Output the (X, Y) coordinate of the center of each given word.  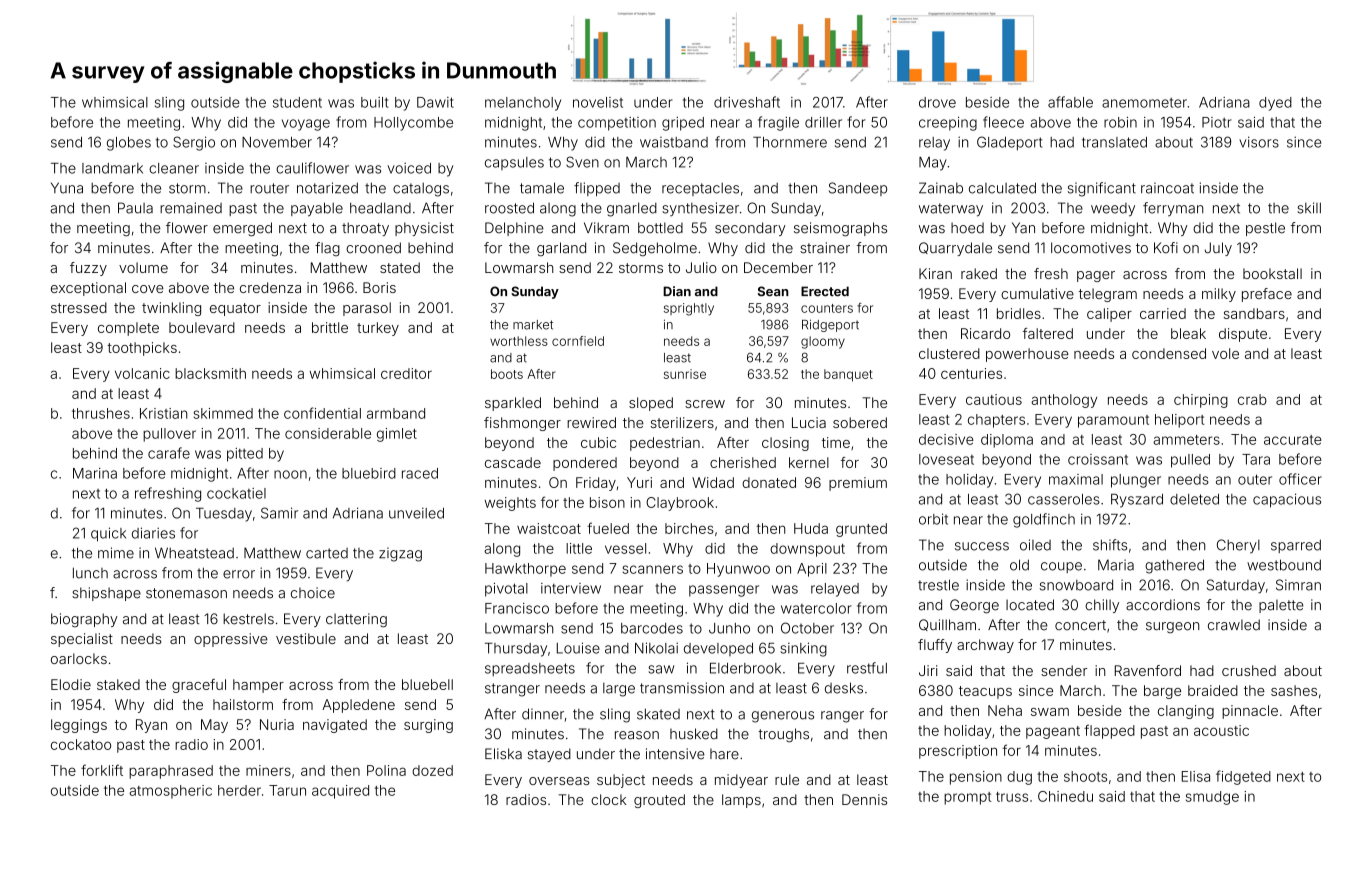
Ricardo (985, 333)
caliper (1109, 315)
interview (571, 588)
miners (268, 770)
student (297, 102)
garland (561, 249)
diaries (153, 533)
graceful (199, 686)
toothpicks (142, 349)
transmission (682, 688)
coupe (1061, 567)
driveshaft (747, 102)
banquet (848, 375)
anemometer (1144, 103)
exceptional (88, 289)
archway (985, 646)
